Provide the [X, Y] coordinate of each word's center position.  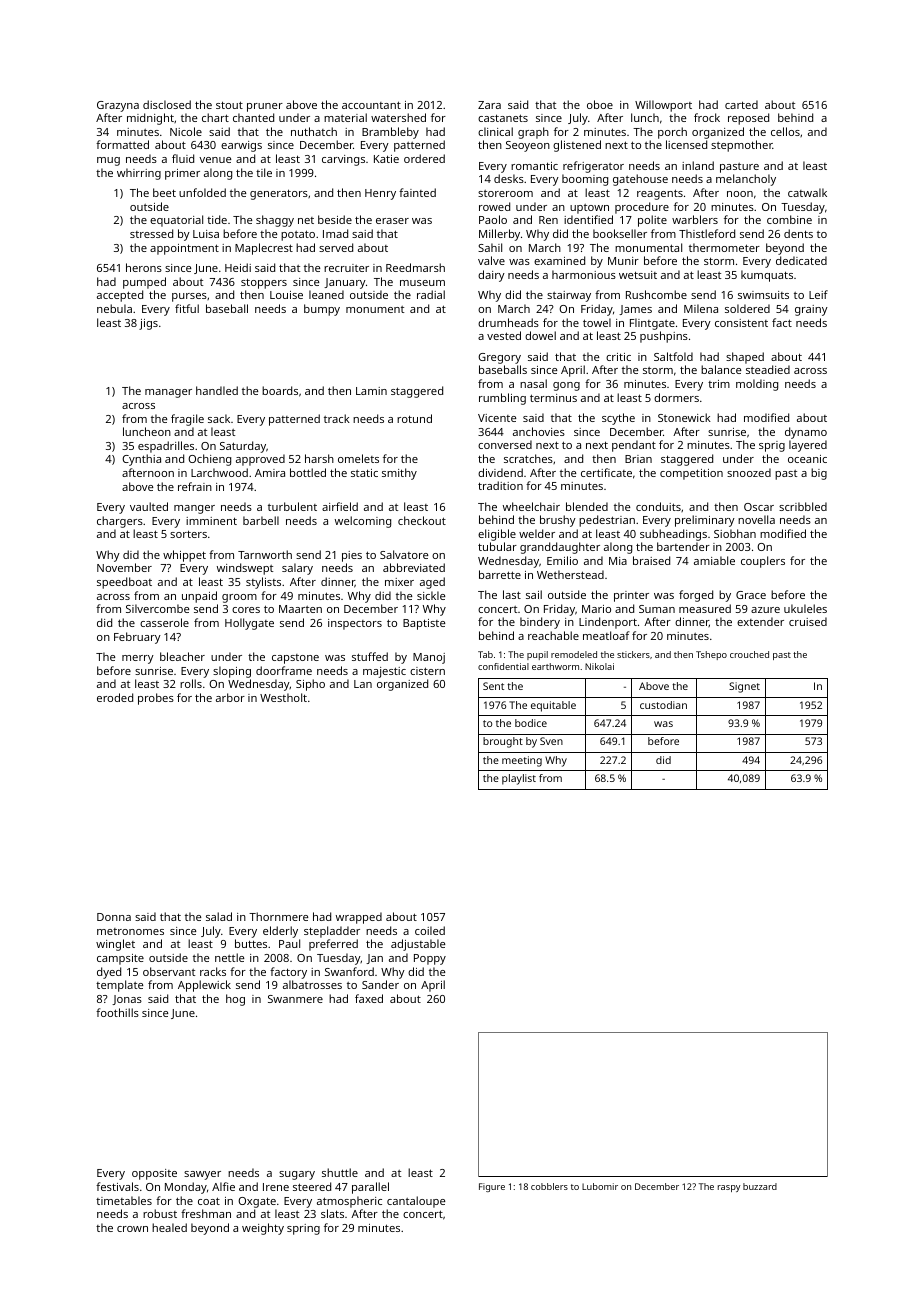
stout [229, 105]
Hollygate [249, 624]
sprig [772, 446]
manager [168, 393]
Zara [489, 105]
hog [235, 1000]
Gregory [499, 358]
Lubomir [600, 1186]
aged [432, 583]
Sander [380, 984]
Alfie [223, 1186]
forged [696, 596]
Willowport [663, 106]
